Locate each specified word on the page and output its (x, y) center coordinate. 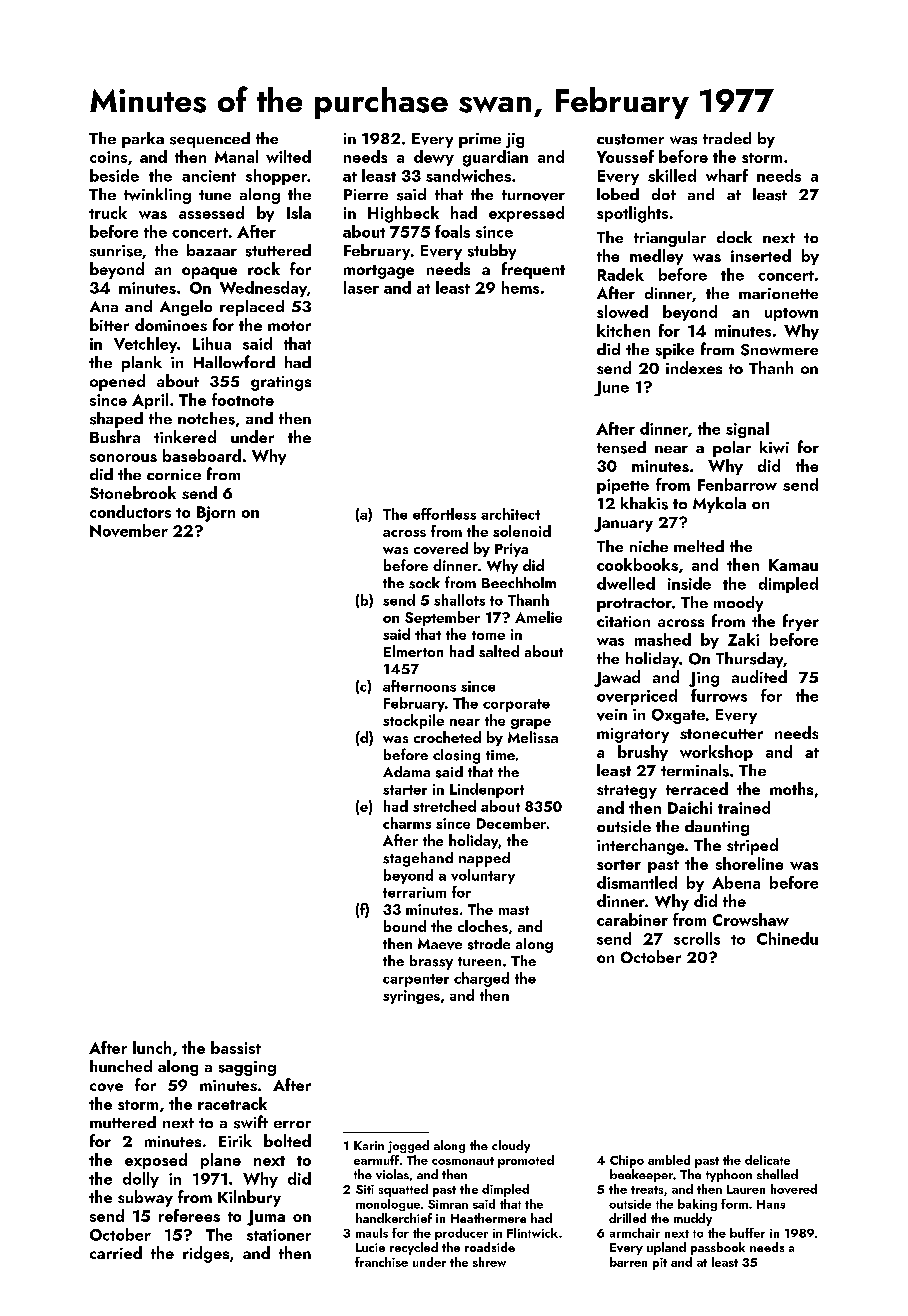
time (500, 755)
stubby (492, 252)
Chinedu (787, 938)
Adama (406, 771)
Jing (704, 679)
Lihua (212, 343)
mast (514, 910)
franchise (381, 1262)
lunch (152, 1047)
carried (116, 1252)
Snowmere (779, 350)
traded (727, 138)
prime (480, 140)
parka (143, 140)
